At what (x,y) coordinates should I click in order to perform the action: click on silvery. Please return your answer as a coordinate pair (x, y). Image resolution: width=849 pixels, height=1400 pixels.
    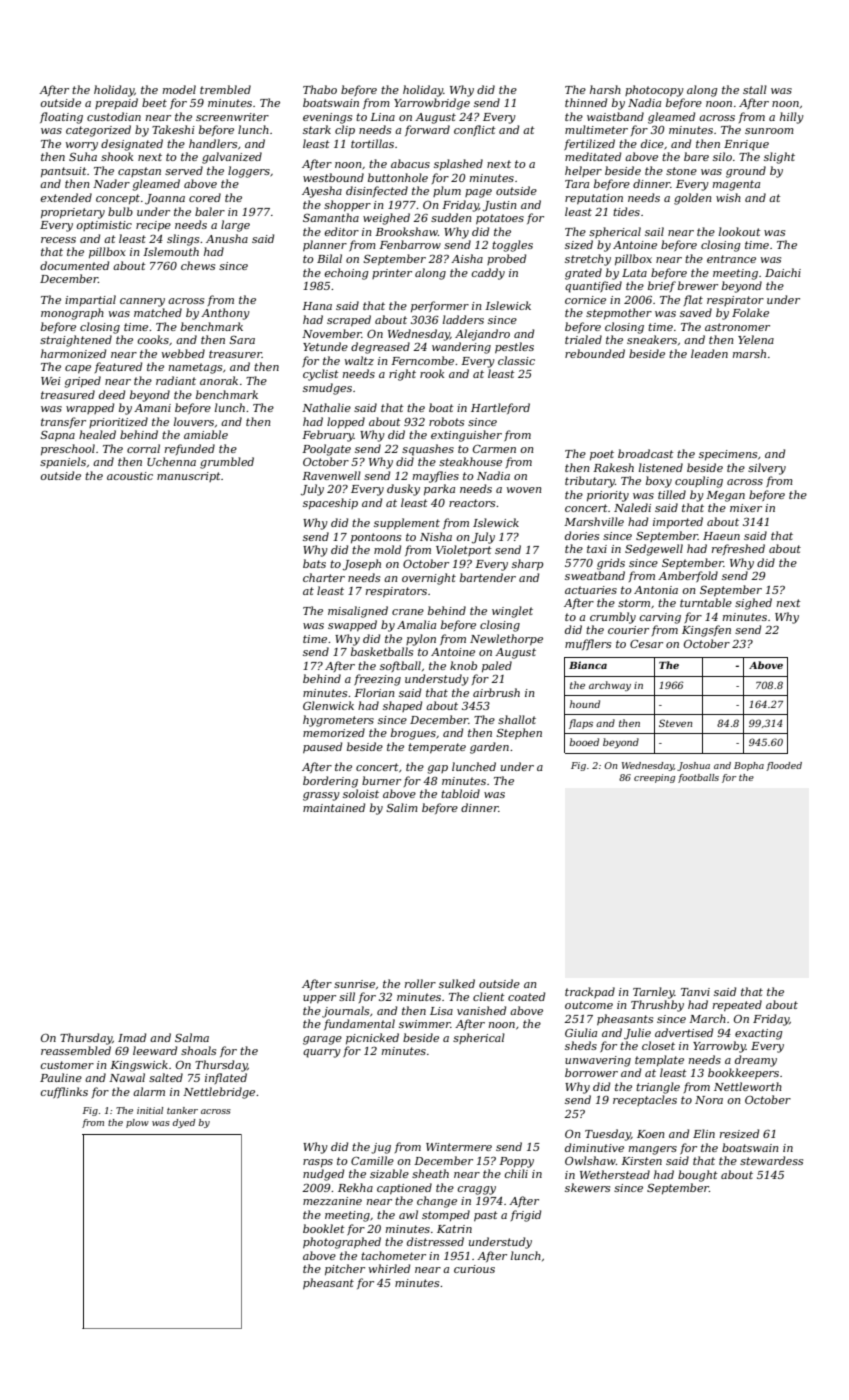
    Looking at the image, I should click on (767, 469).
